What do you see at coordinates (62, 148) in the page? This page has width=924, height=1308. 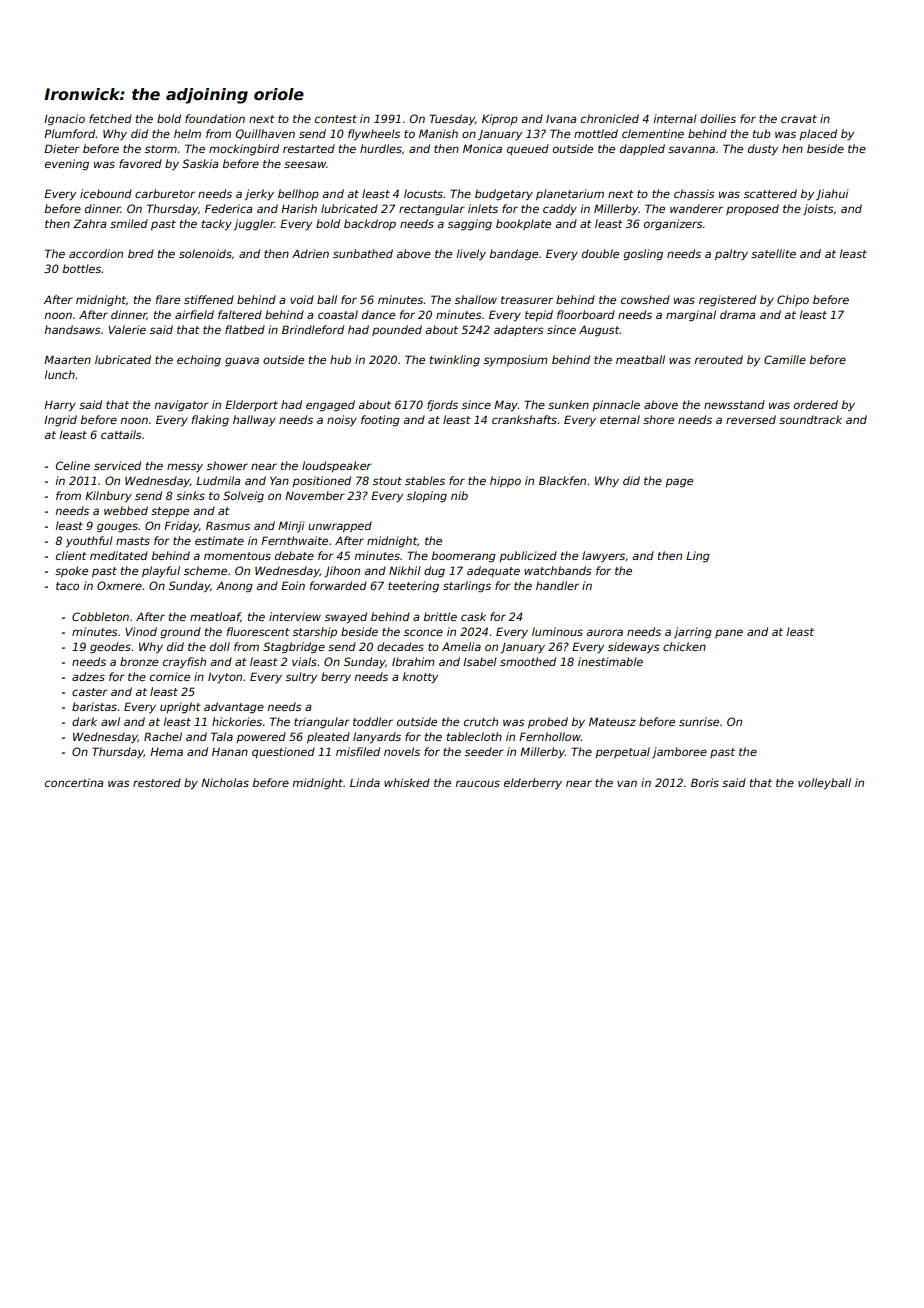 I see `Dieter` at bounding box center [62, 148].
